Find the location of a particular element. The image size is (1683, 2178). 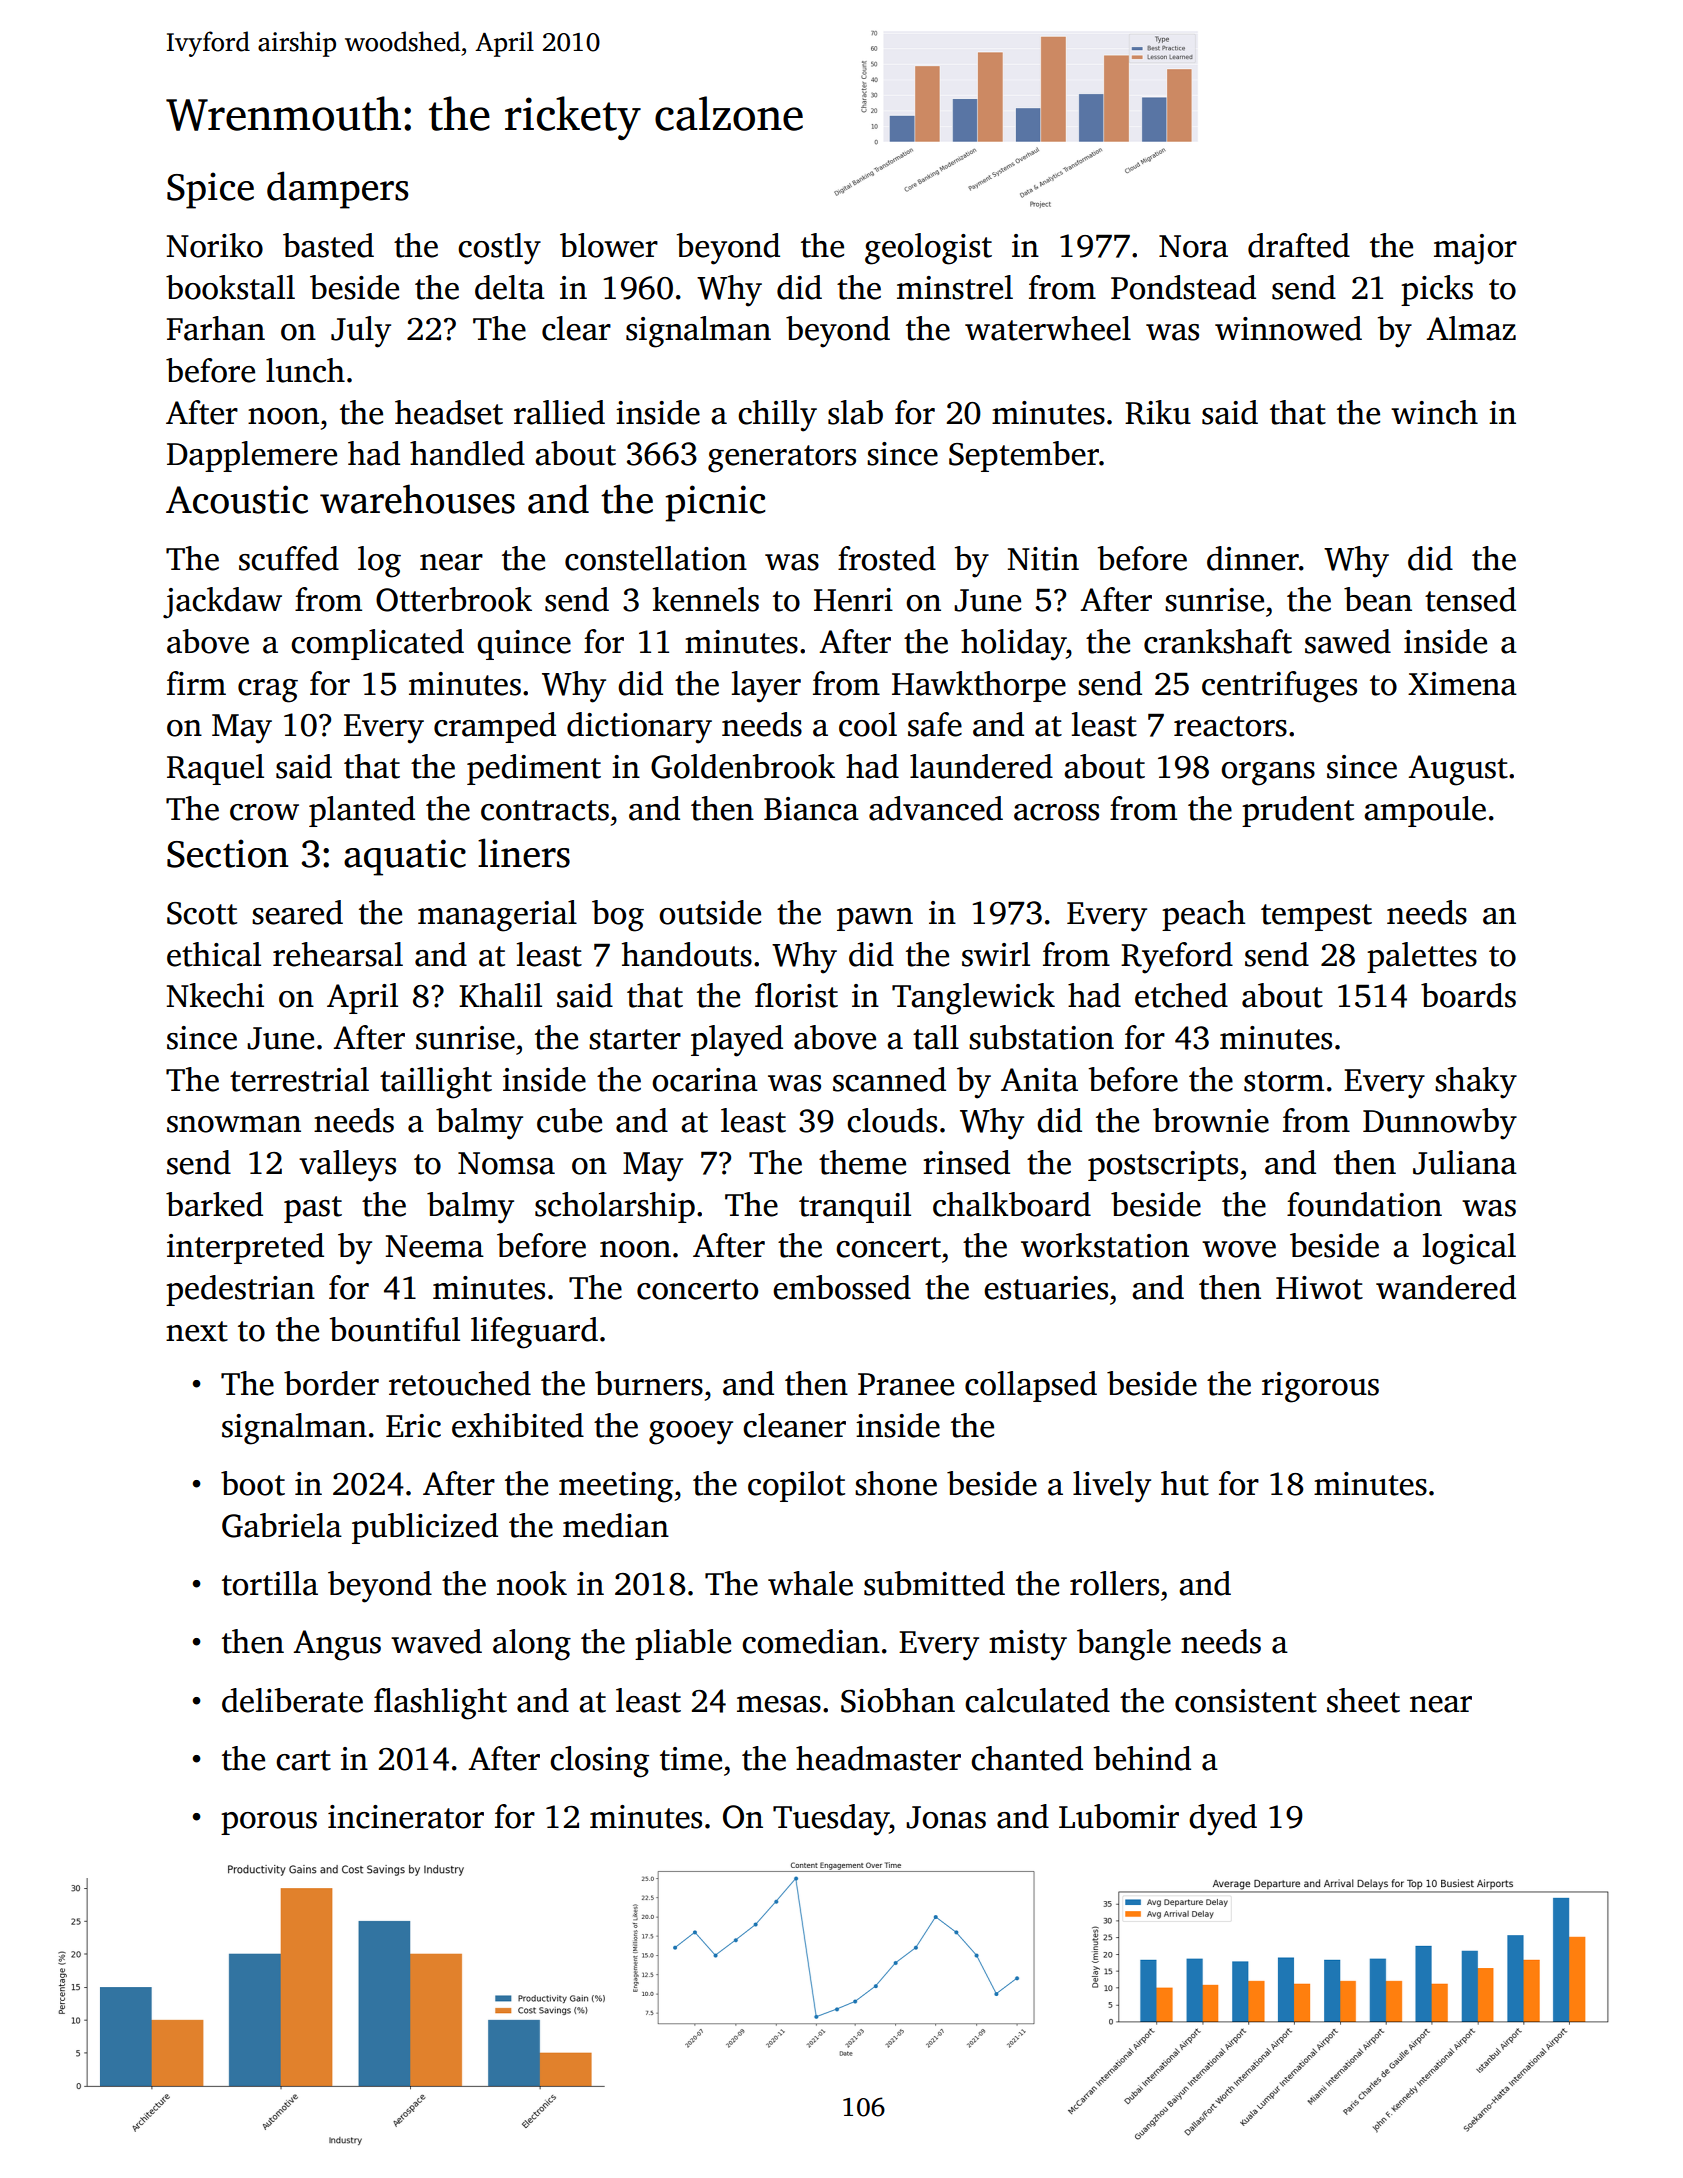

Nora is located at coordinates (1193, 246).
